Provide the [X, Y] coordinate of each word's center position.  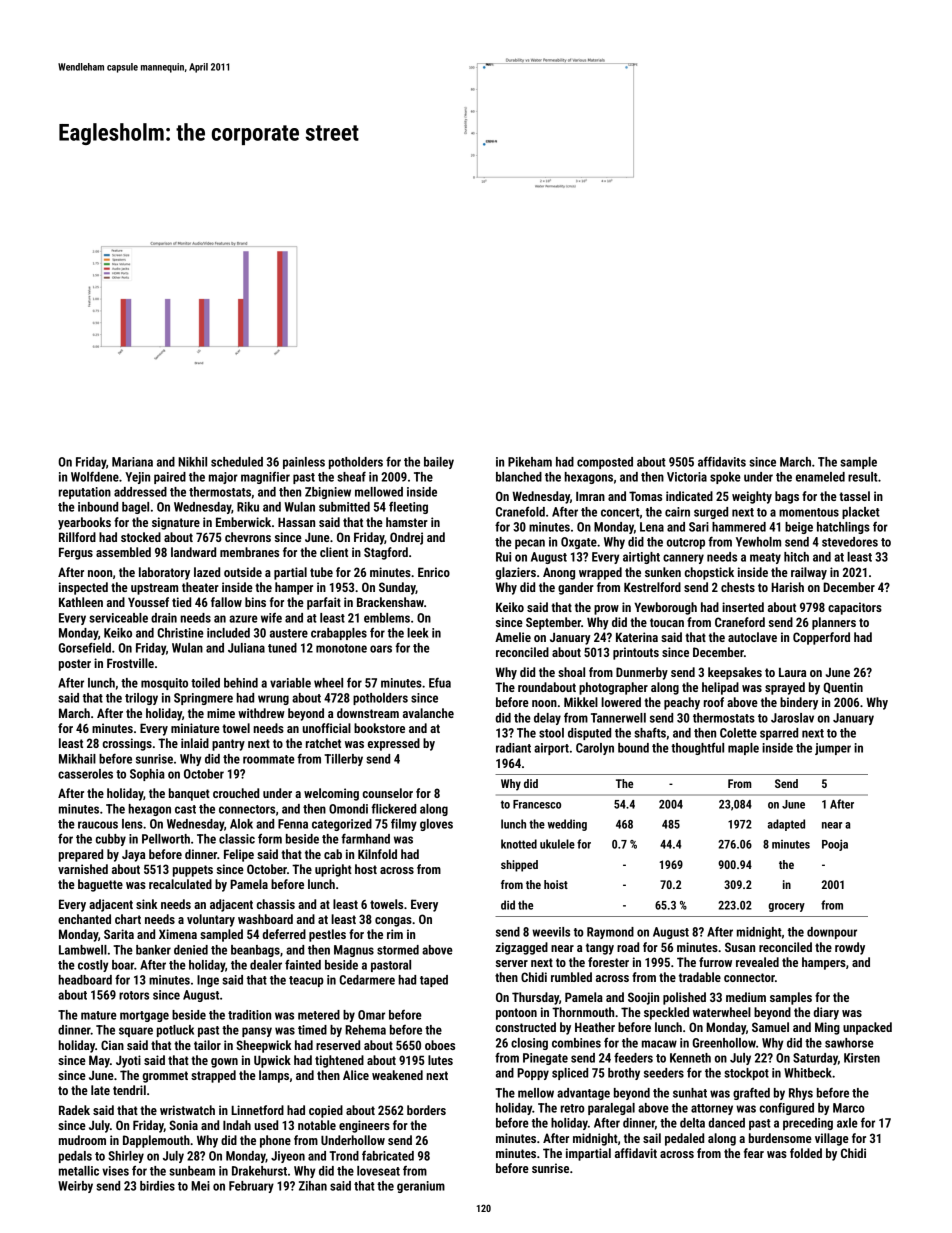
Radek [74, 1110]
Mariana [132, 462]
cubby [111, 840]
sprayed [785, 688]
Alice [356, 1075]
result [863, 477]
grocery [786, 907]
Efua [440, 683]
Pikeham [530, 462]
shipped [519, 866]
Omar [371, 1015]
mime [221, 713]
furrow [715, 962]
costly [93, 966]
